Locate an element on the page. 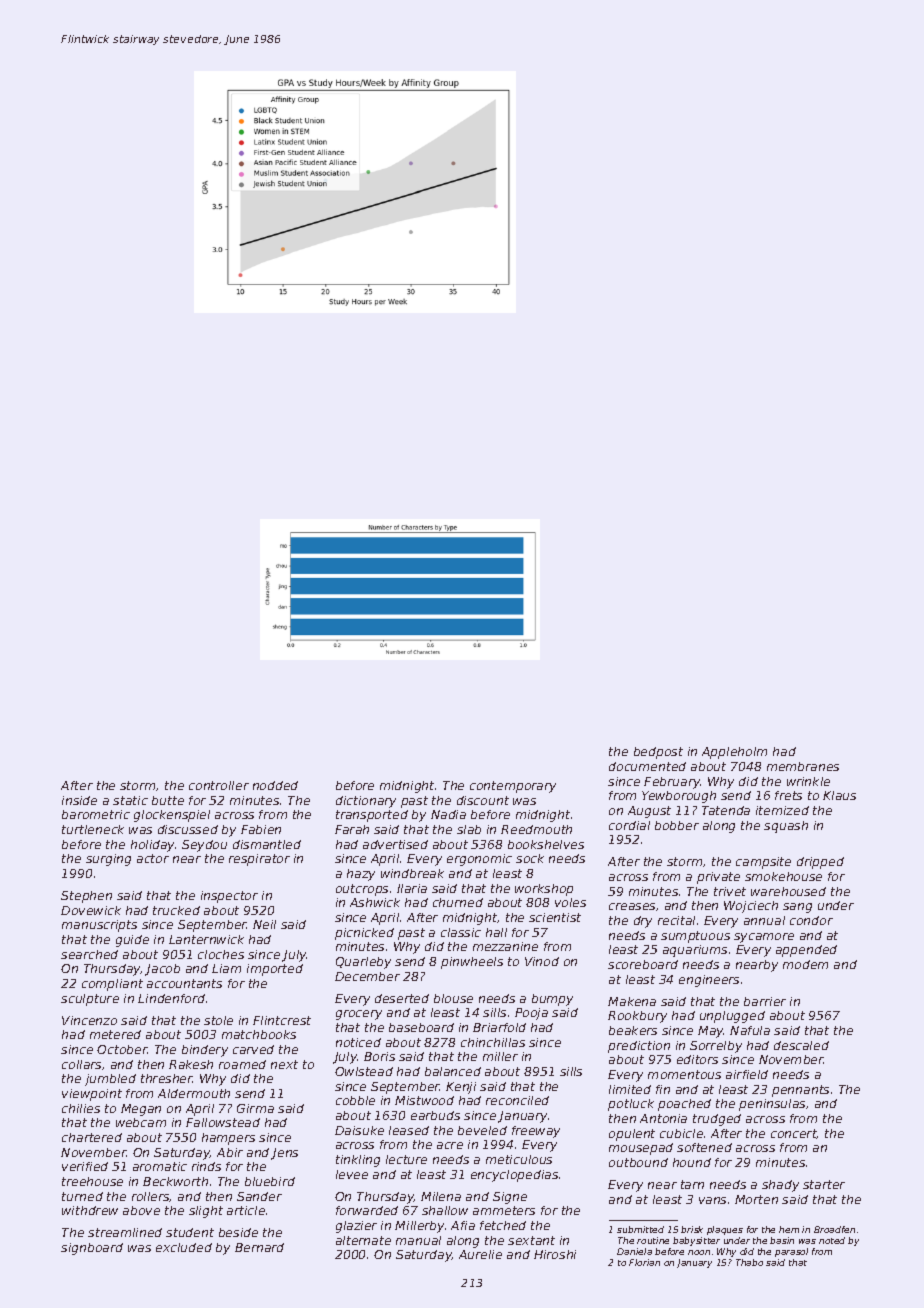  alternate is located at coordinates (363, 1240).
